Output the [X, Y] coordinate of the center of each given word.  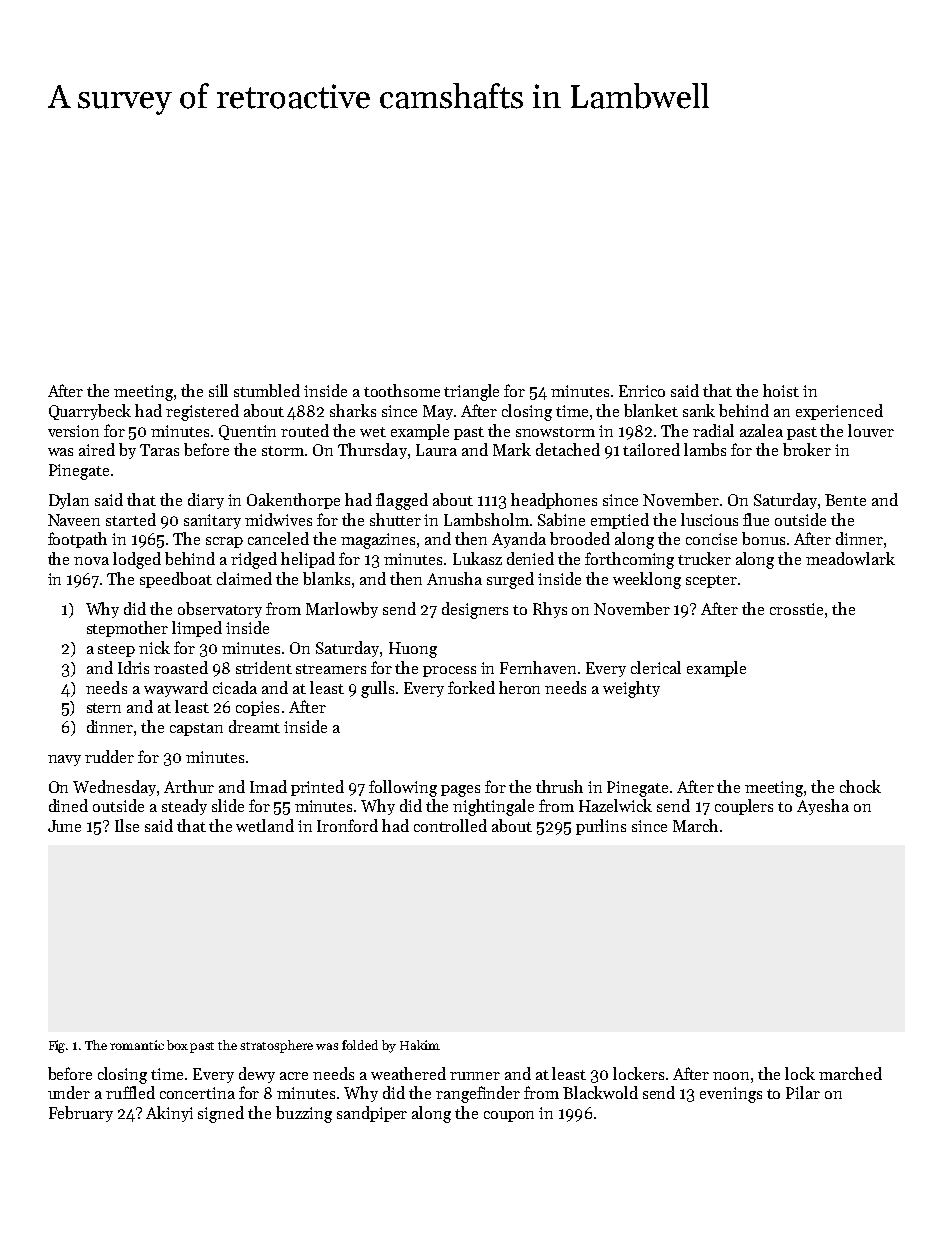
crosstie [796, 609]
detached [568, 449]
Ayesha [823, 807]
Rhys [550, 610]
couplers [744, 807]
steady [184, 807]
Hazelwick [615, 805]
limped [197, 629]
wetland [265, 825]
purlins [601, 827]
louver [871, 430]
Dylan [69, 501]
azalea [761, 430]
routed [305, 430]
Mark [512, 449]
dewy [257, 1075]
